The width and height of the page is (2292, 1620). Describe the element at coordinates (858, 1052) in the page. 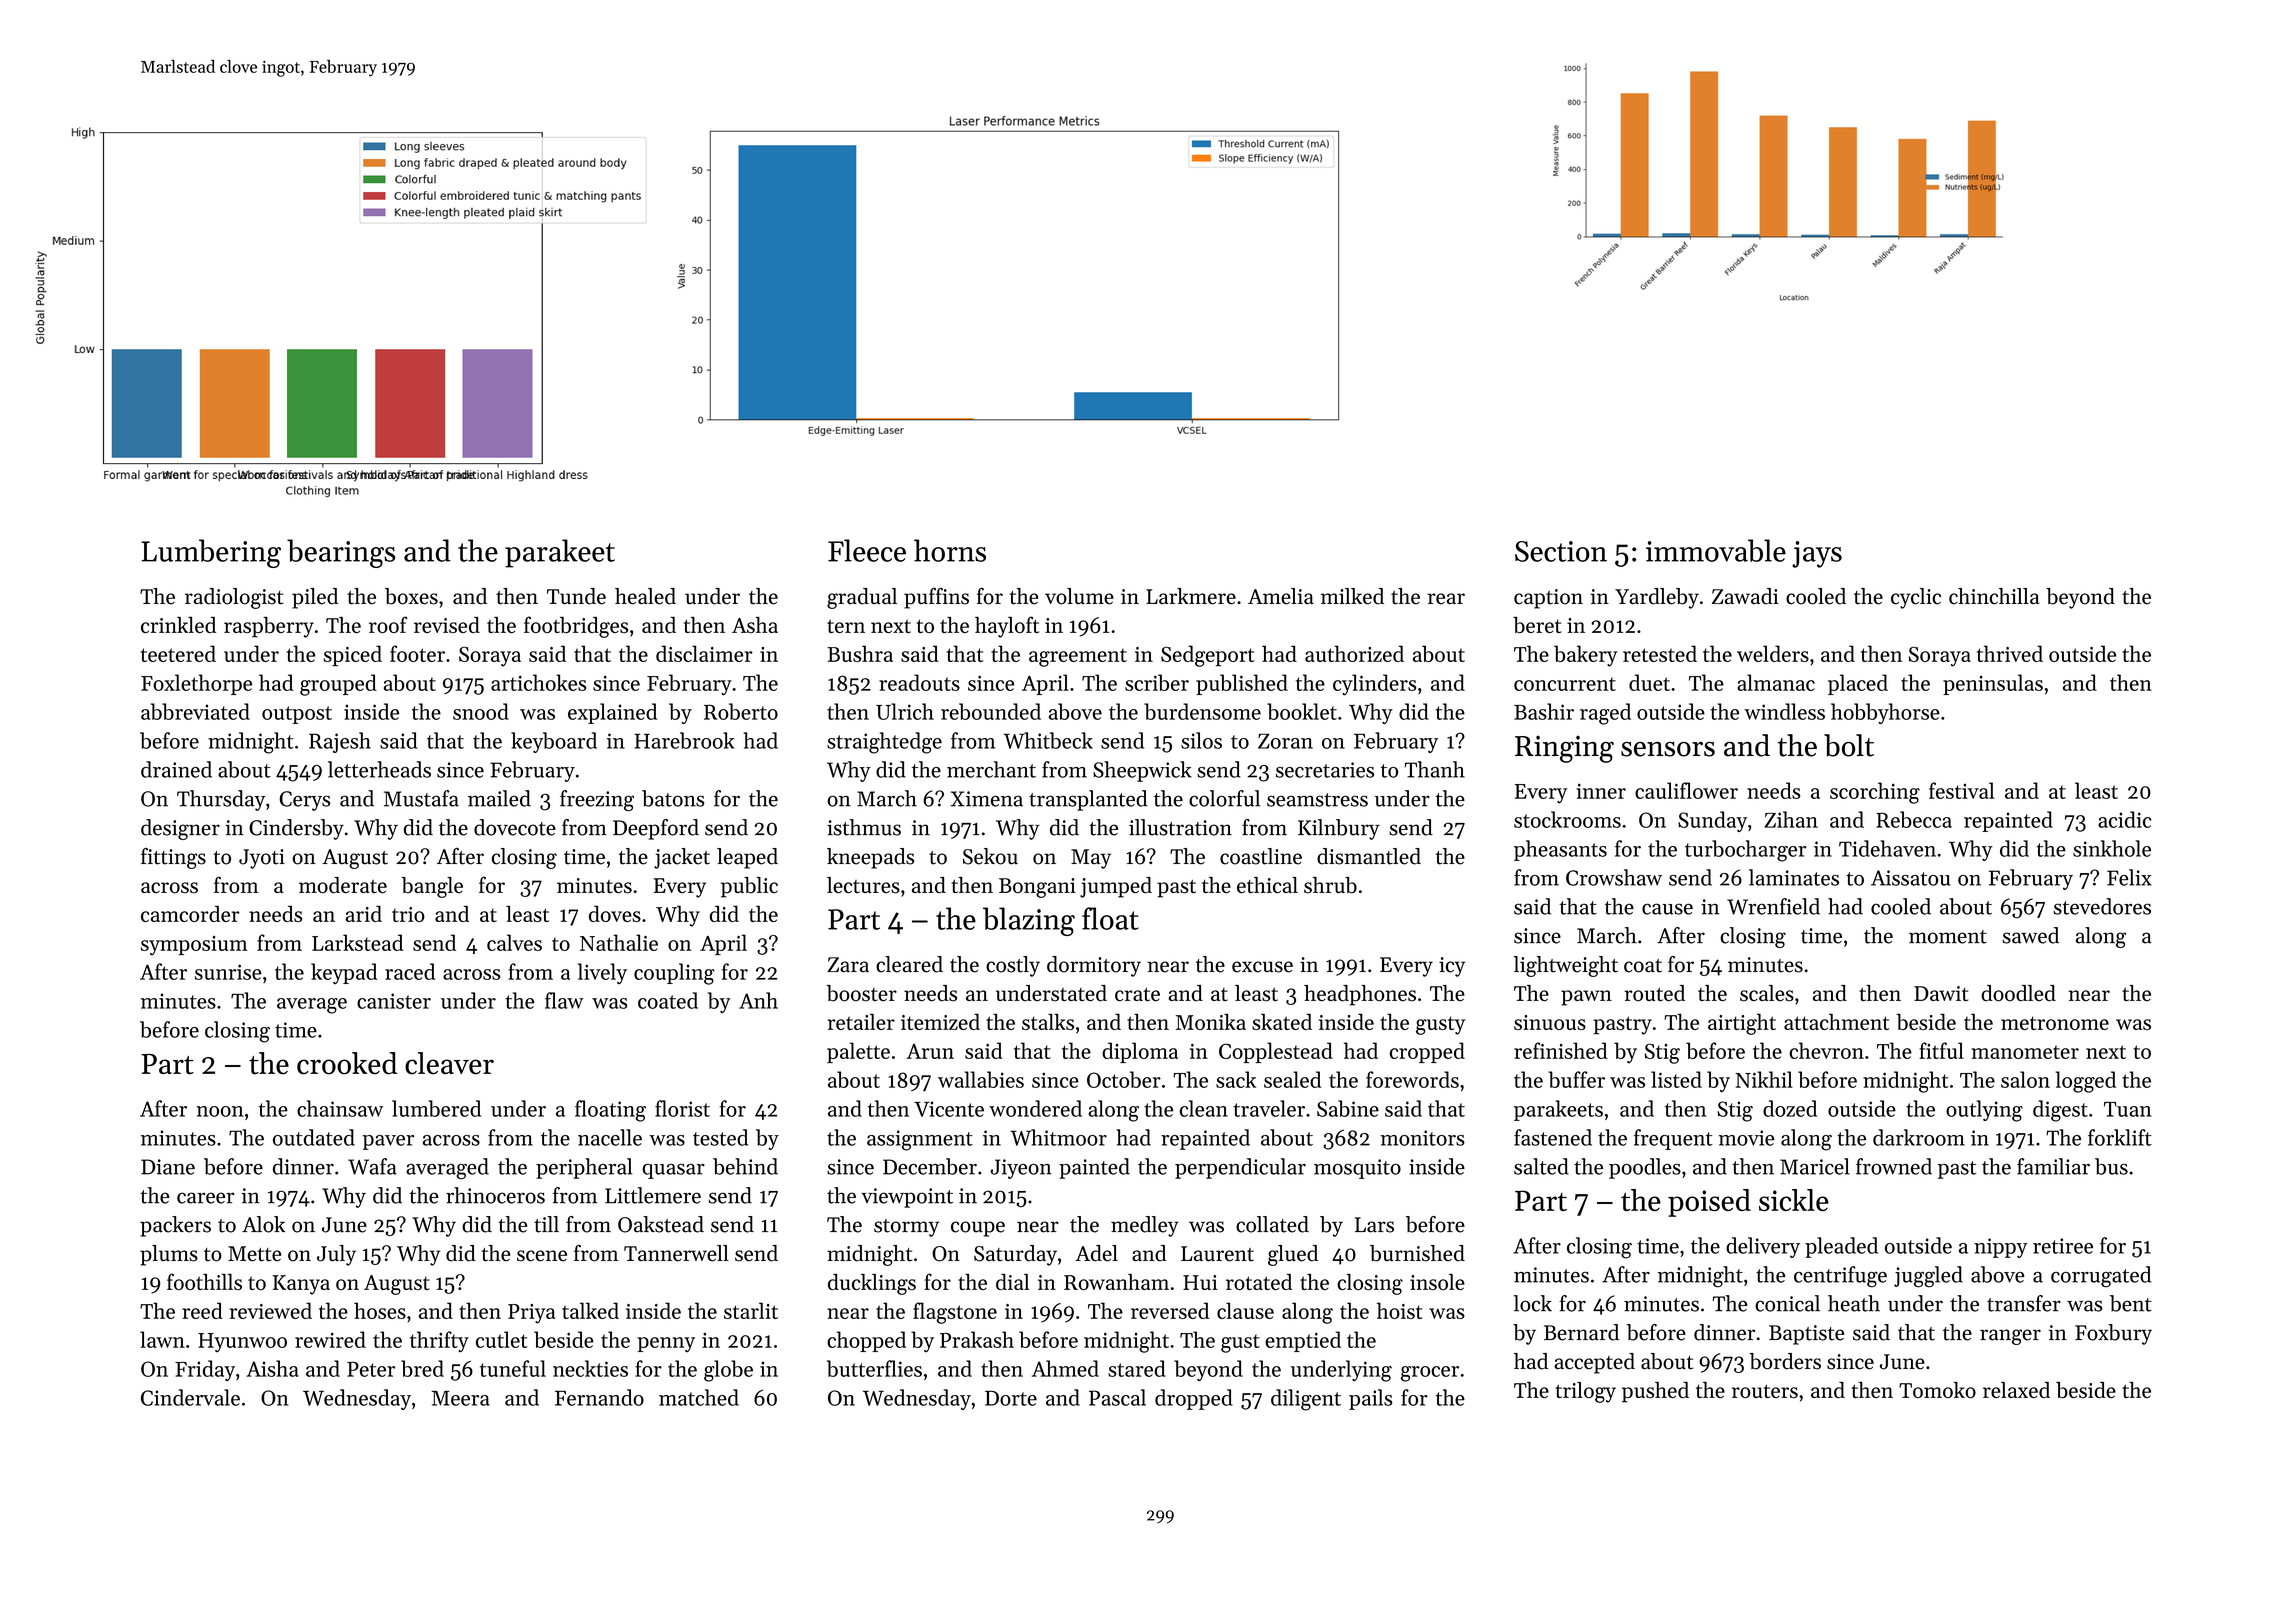

I see `palette` at that location.
